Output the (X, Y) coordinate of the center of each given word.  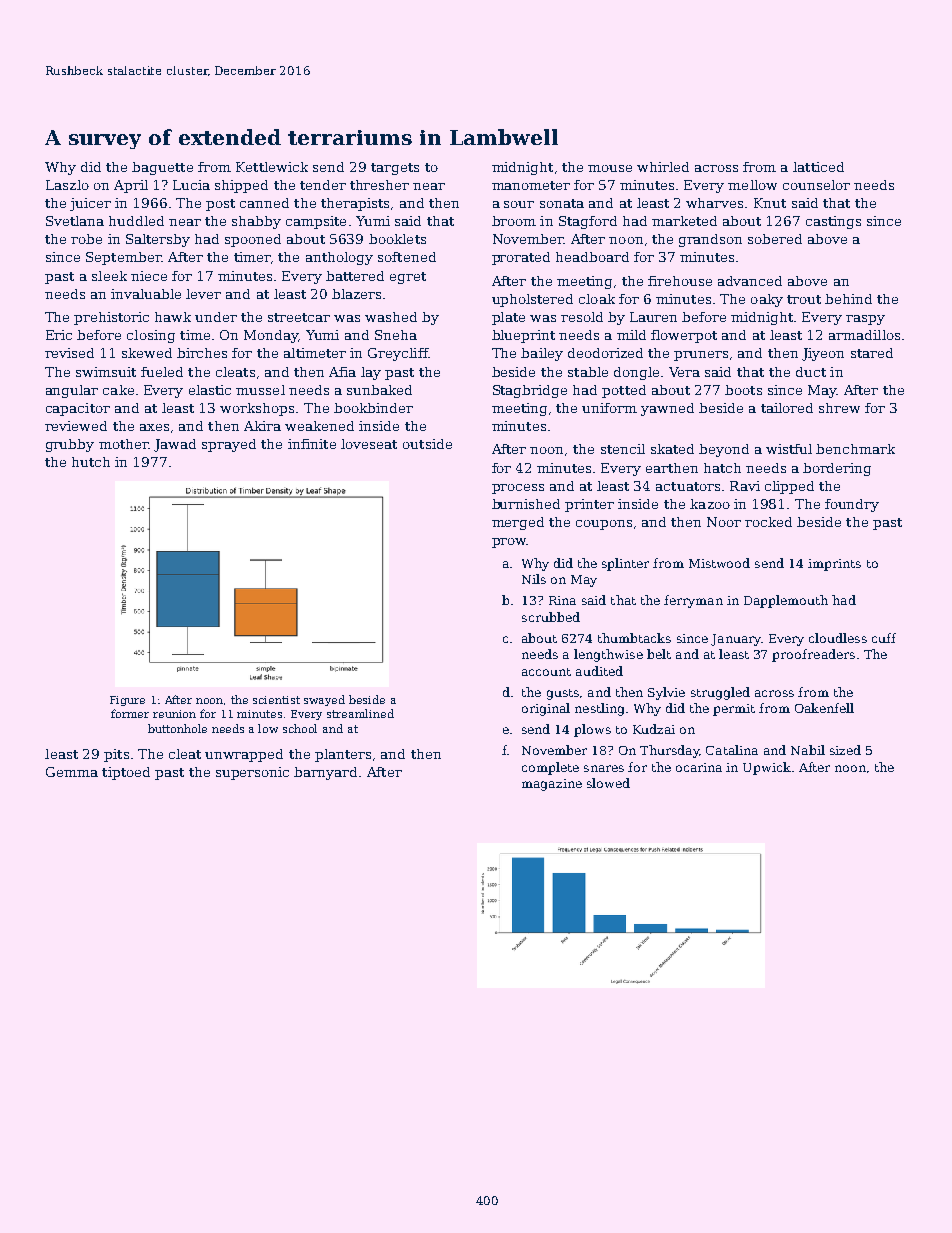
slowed (608, 783)
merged (518, 523)
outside (427, 444)
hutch (91, 462)
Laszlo (67, 185)
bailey (542, 354)
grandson (710, 240)
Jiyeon (823, 354)
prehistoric (111, 318)
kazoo (710, 504)
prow (509, 543)
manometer (531, 185)
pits (116, 755)
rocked (768, 522)
